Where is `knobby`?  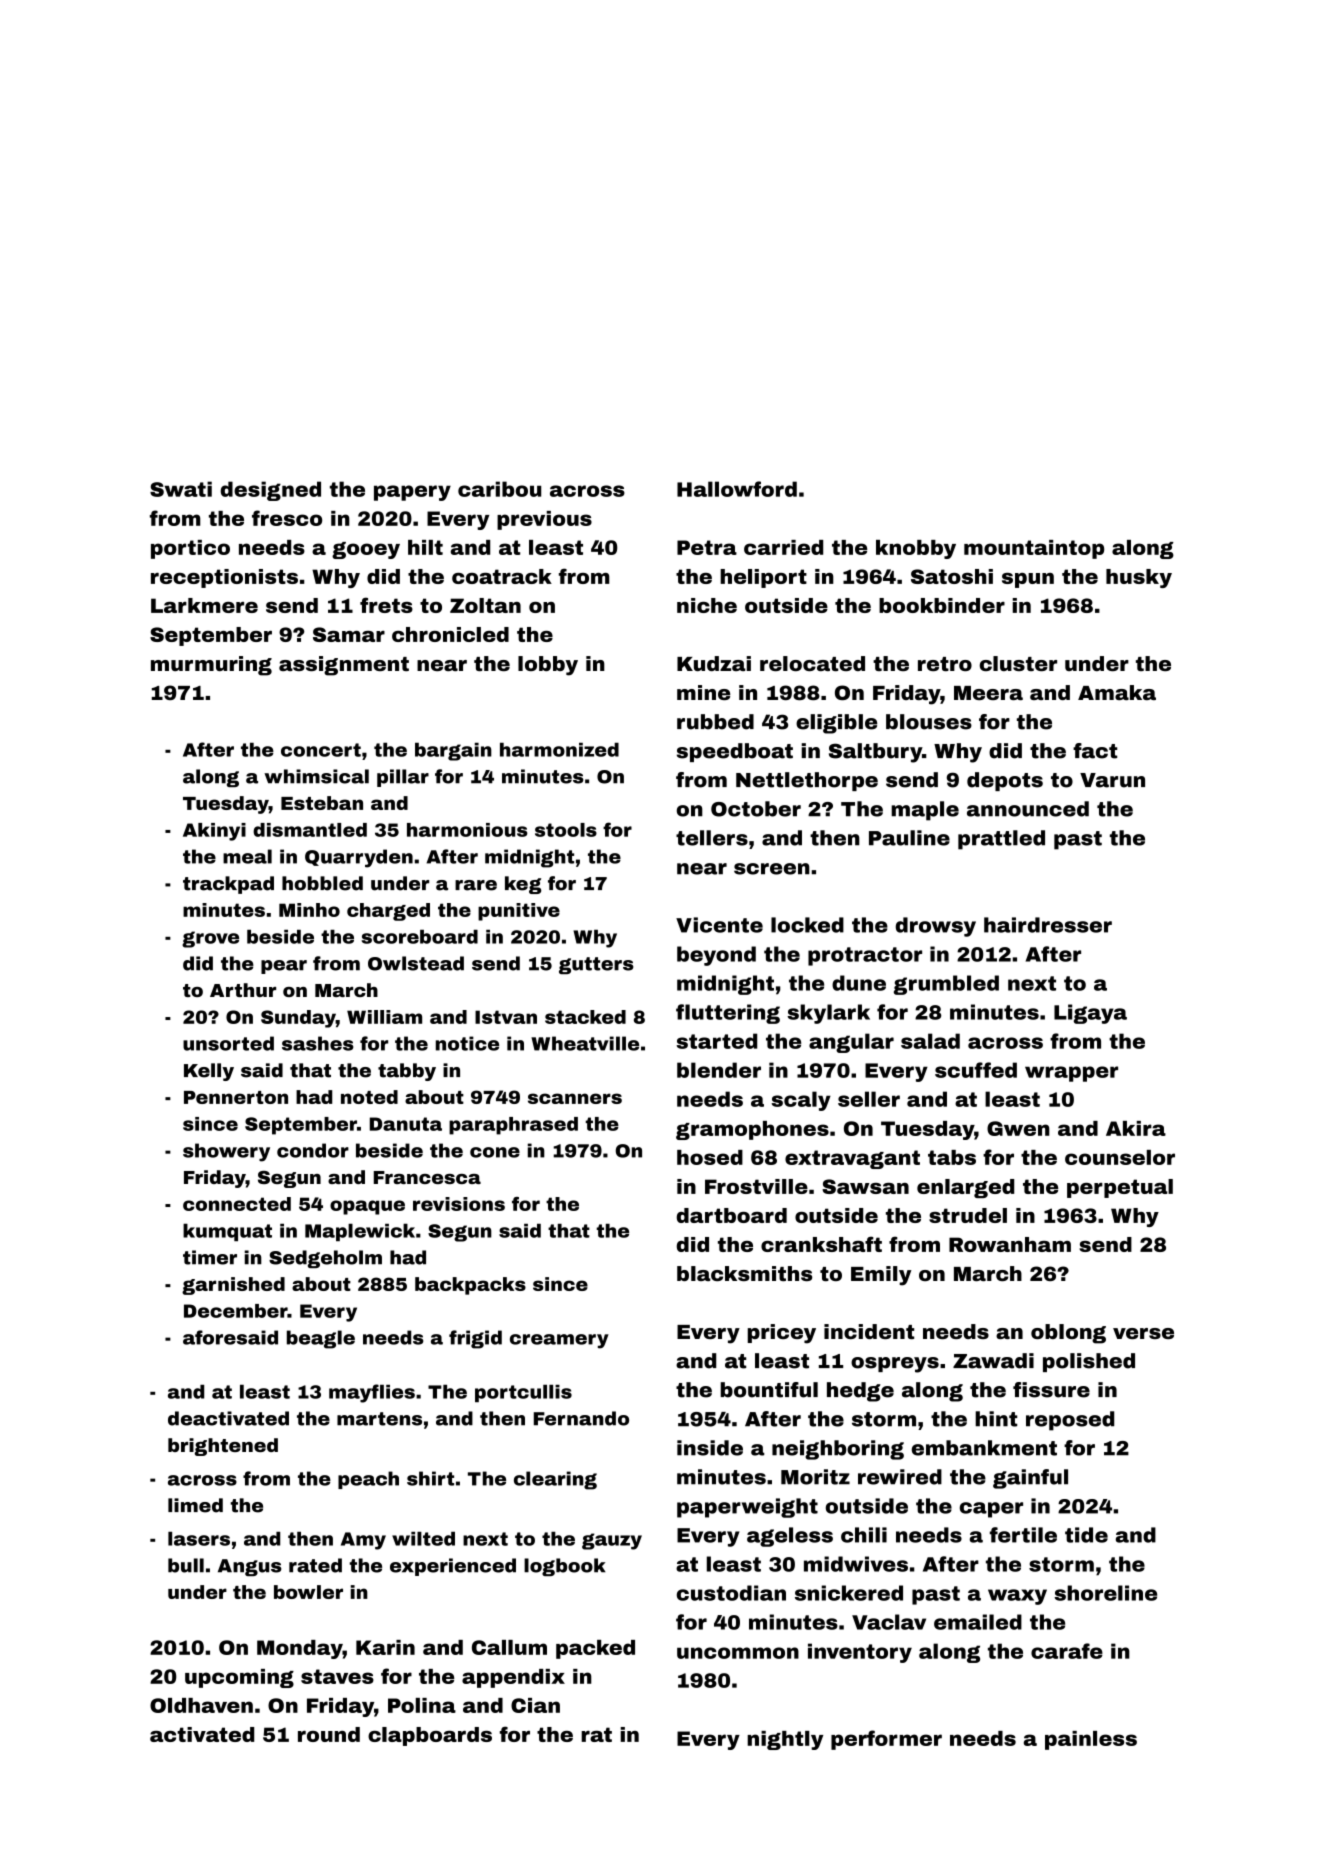
knobby is located at coordinates (916, 549).
